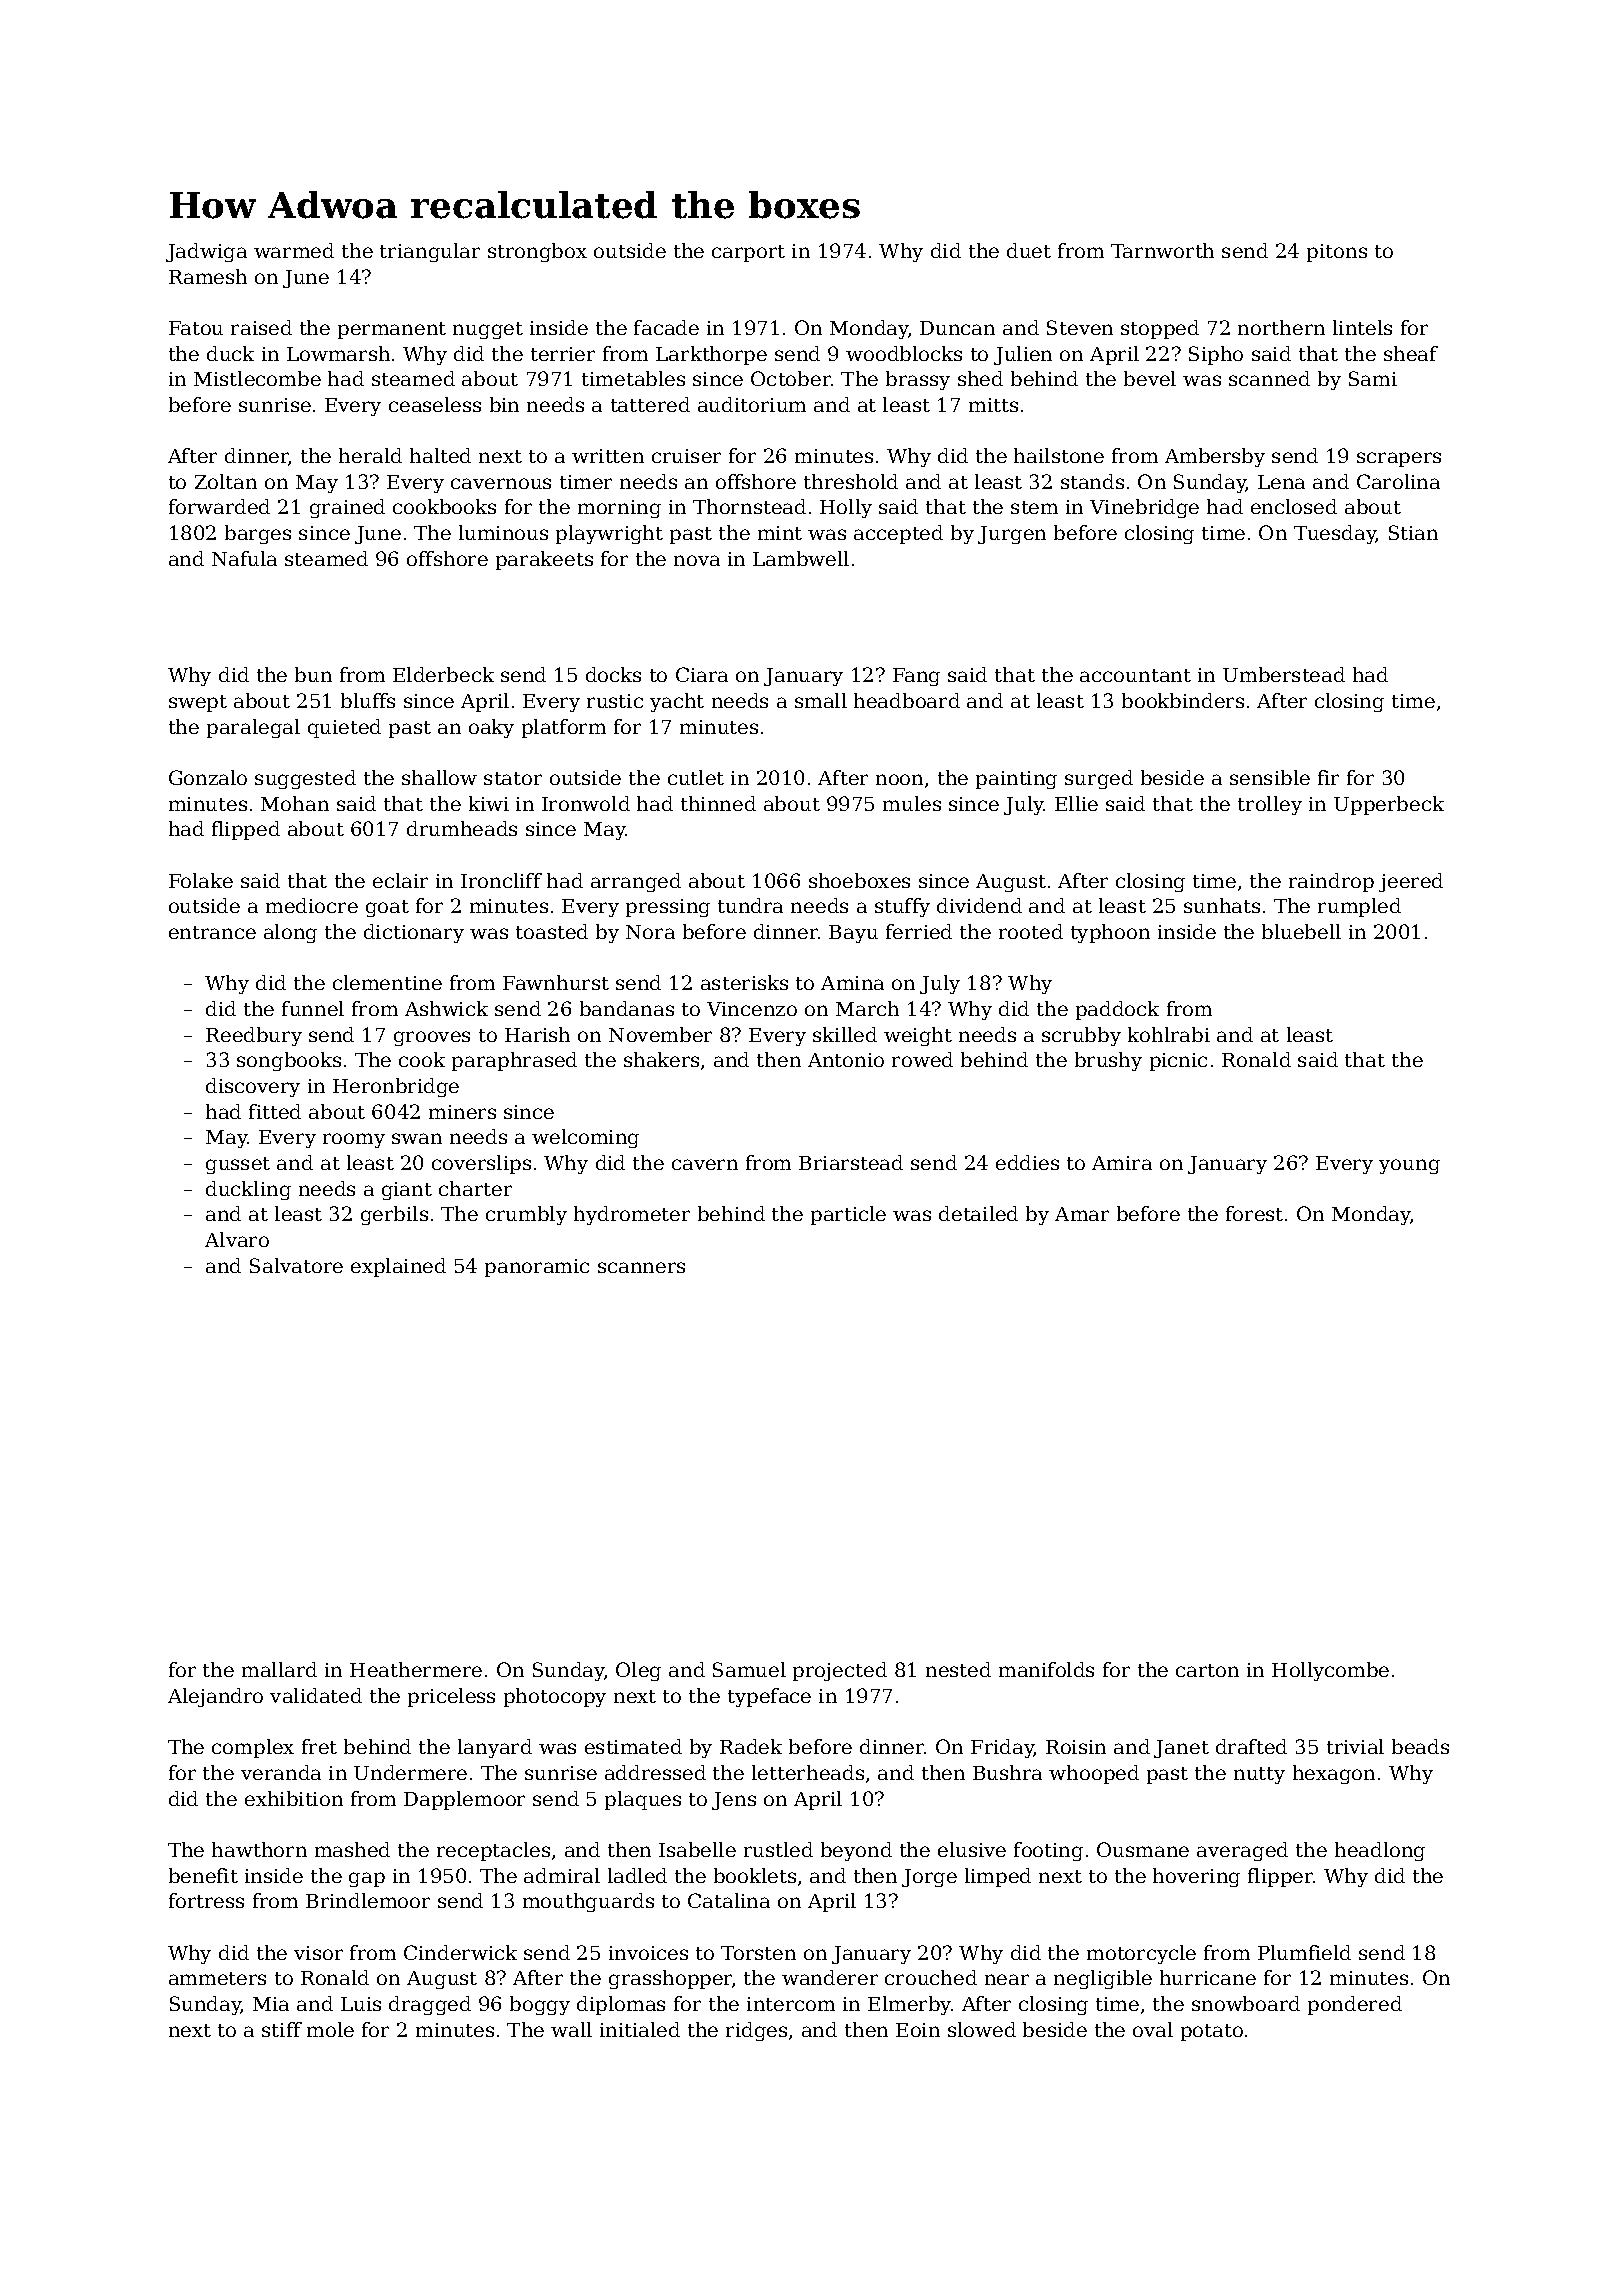 This screenshot has width=1620, height=2292. What do you see at coordinates (257, 378) in the screenshot?
I see `Mistlecombe` at bounding box center [257, 378].
